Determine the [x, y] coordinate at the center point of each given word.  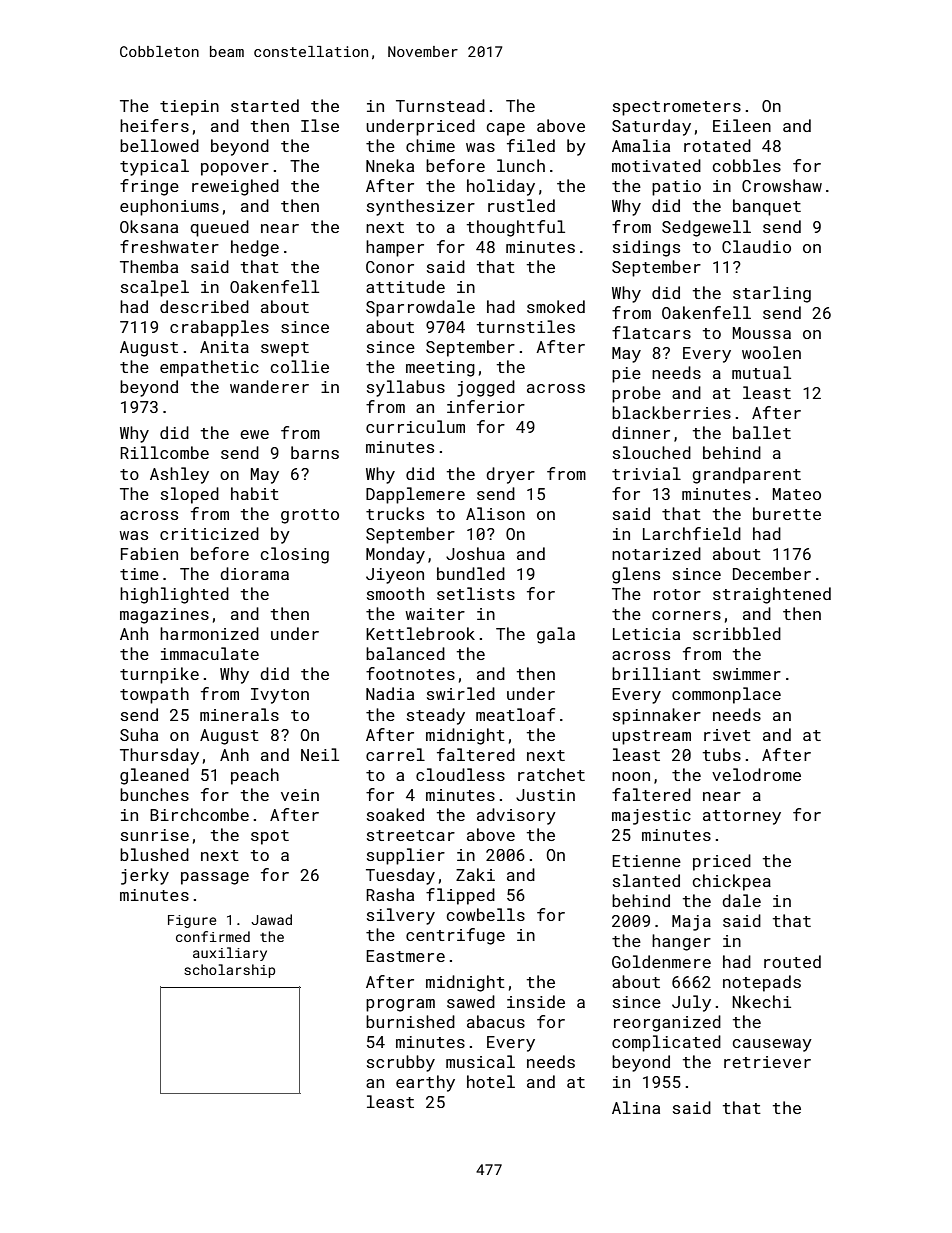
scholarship [229, 971]
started [265, 105]
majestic [651, 817]
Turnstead [440, 105]
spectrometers [677, 108]
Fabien [149, 553]
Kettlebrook [420, 633]
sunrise [155, 835]
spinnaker [657, 716]
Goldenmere [661, 961]
